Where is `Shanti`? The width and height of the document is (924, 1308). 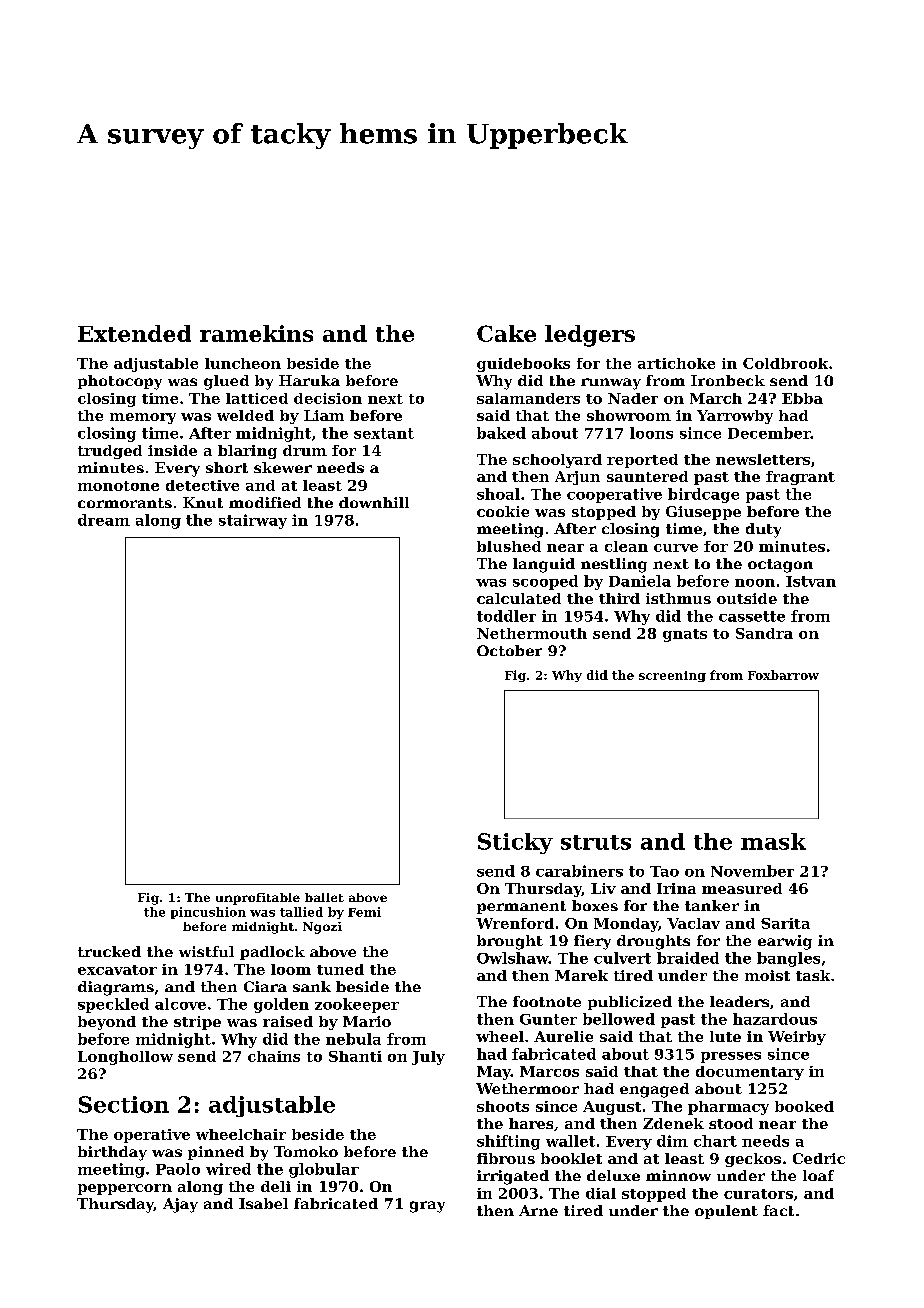
Shanti is located at coordinates (355, 1056).
